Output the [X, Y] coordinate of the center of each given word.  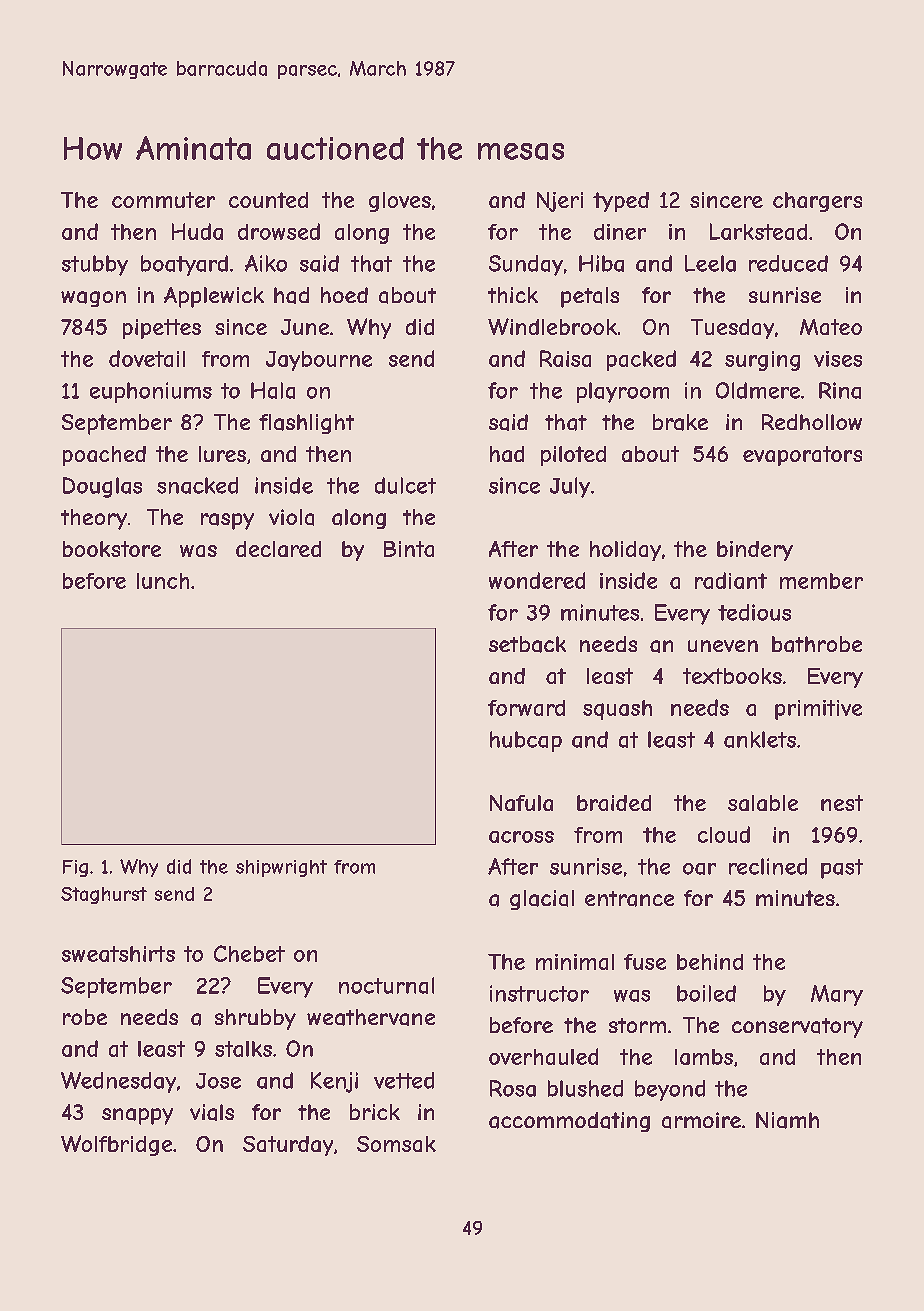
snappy [137, 1116]
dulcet [405, 485]
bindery [755, 551]
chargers [817, 202]
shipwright [281, 868]
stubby [95, 265]
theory [94, 519]
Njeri [560, 202]
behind [710, 962]
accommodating [569, 1122]
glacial [542, 900]
